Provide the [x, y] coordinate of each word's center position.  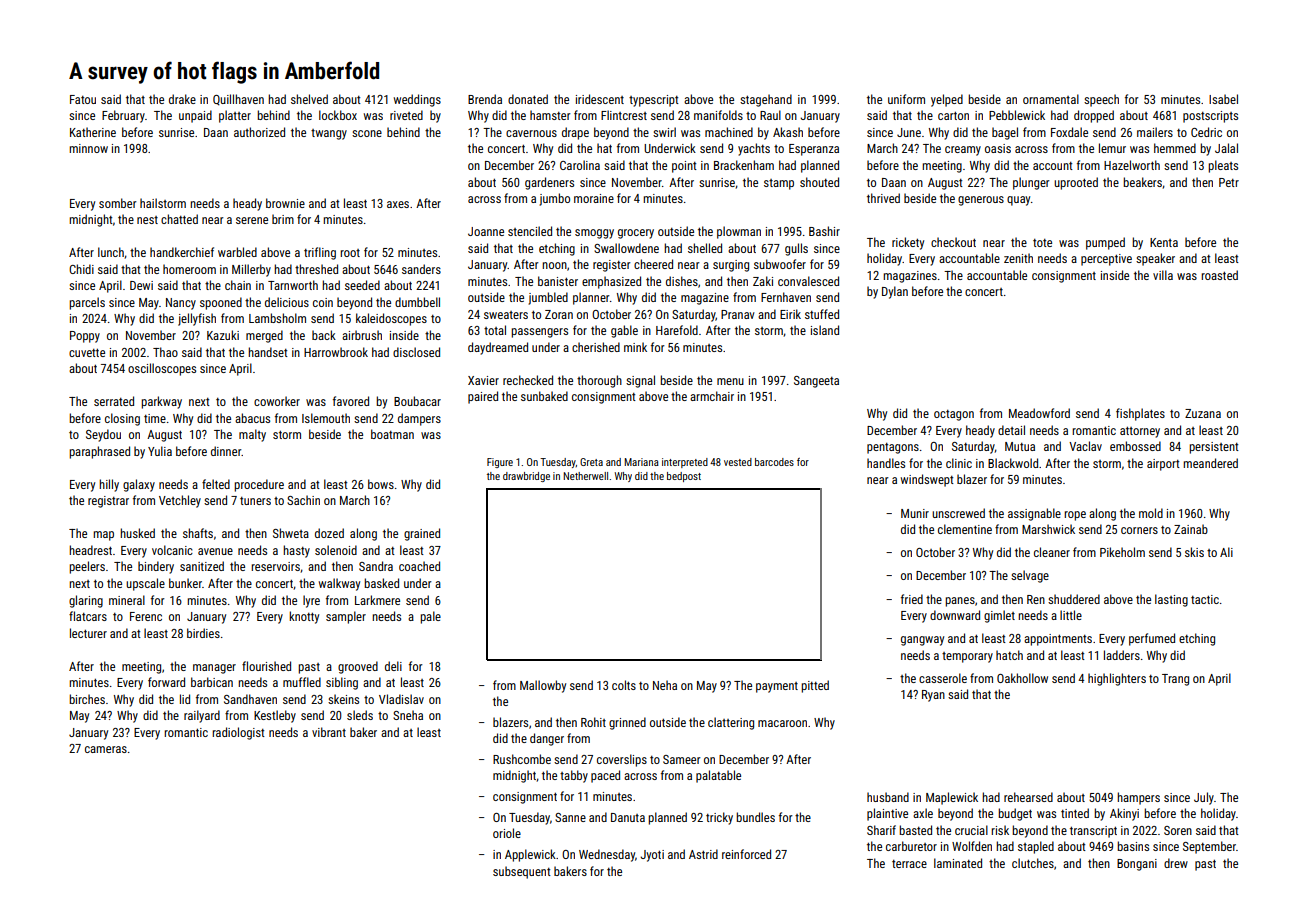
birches [87, 699]
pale [430, 617]
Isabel [1223, 99]
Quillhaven [238, 100]
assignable [1034, 514]
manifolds [718, 115]
